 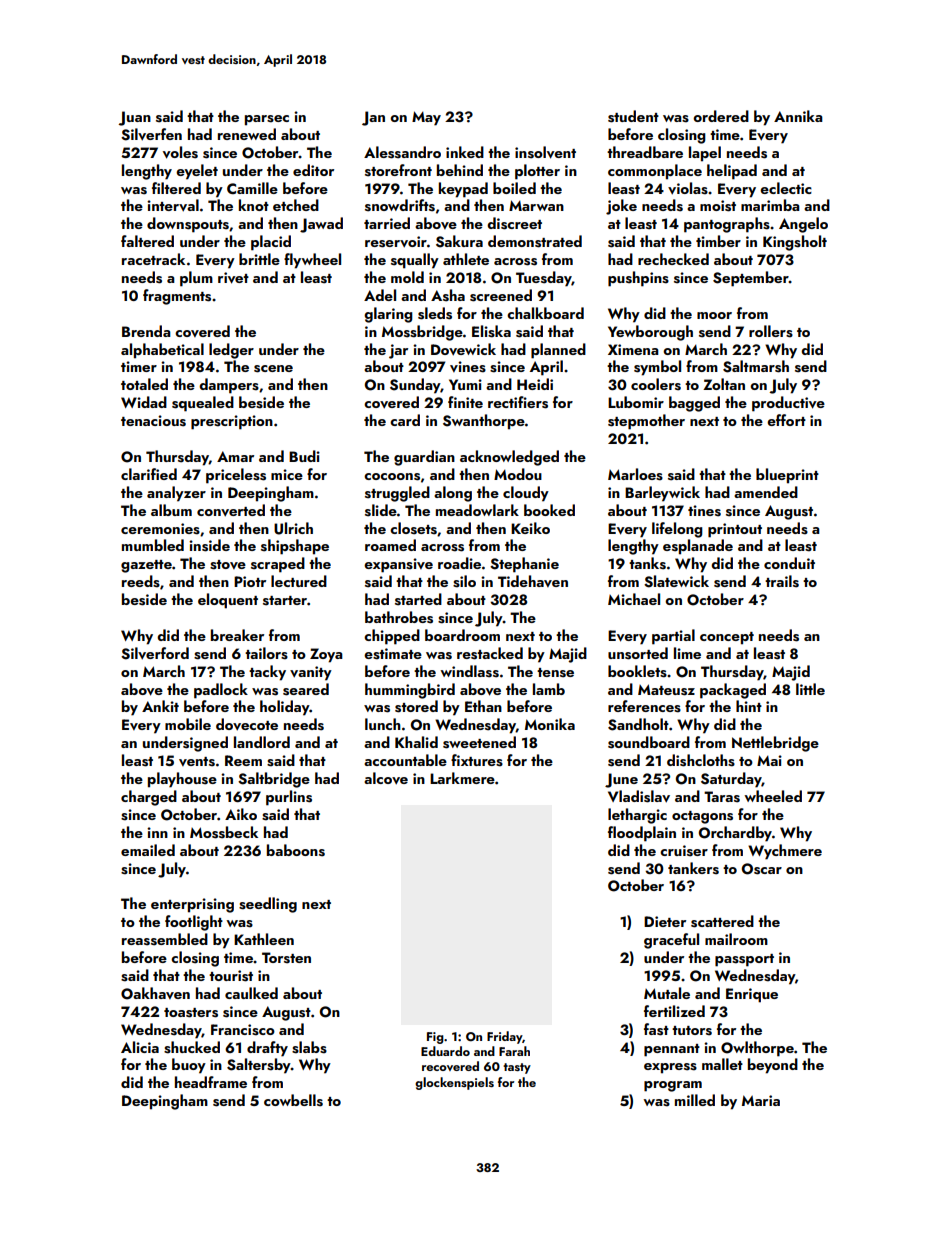 What do you see at coordinates (435, 1038) in the screenshot?
I see `Fig` at bounding box center [435, 1038].
